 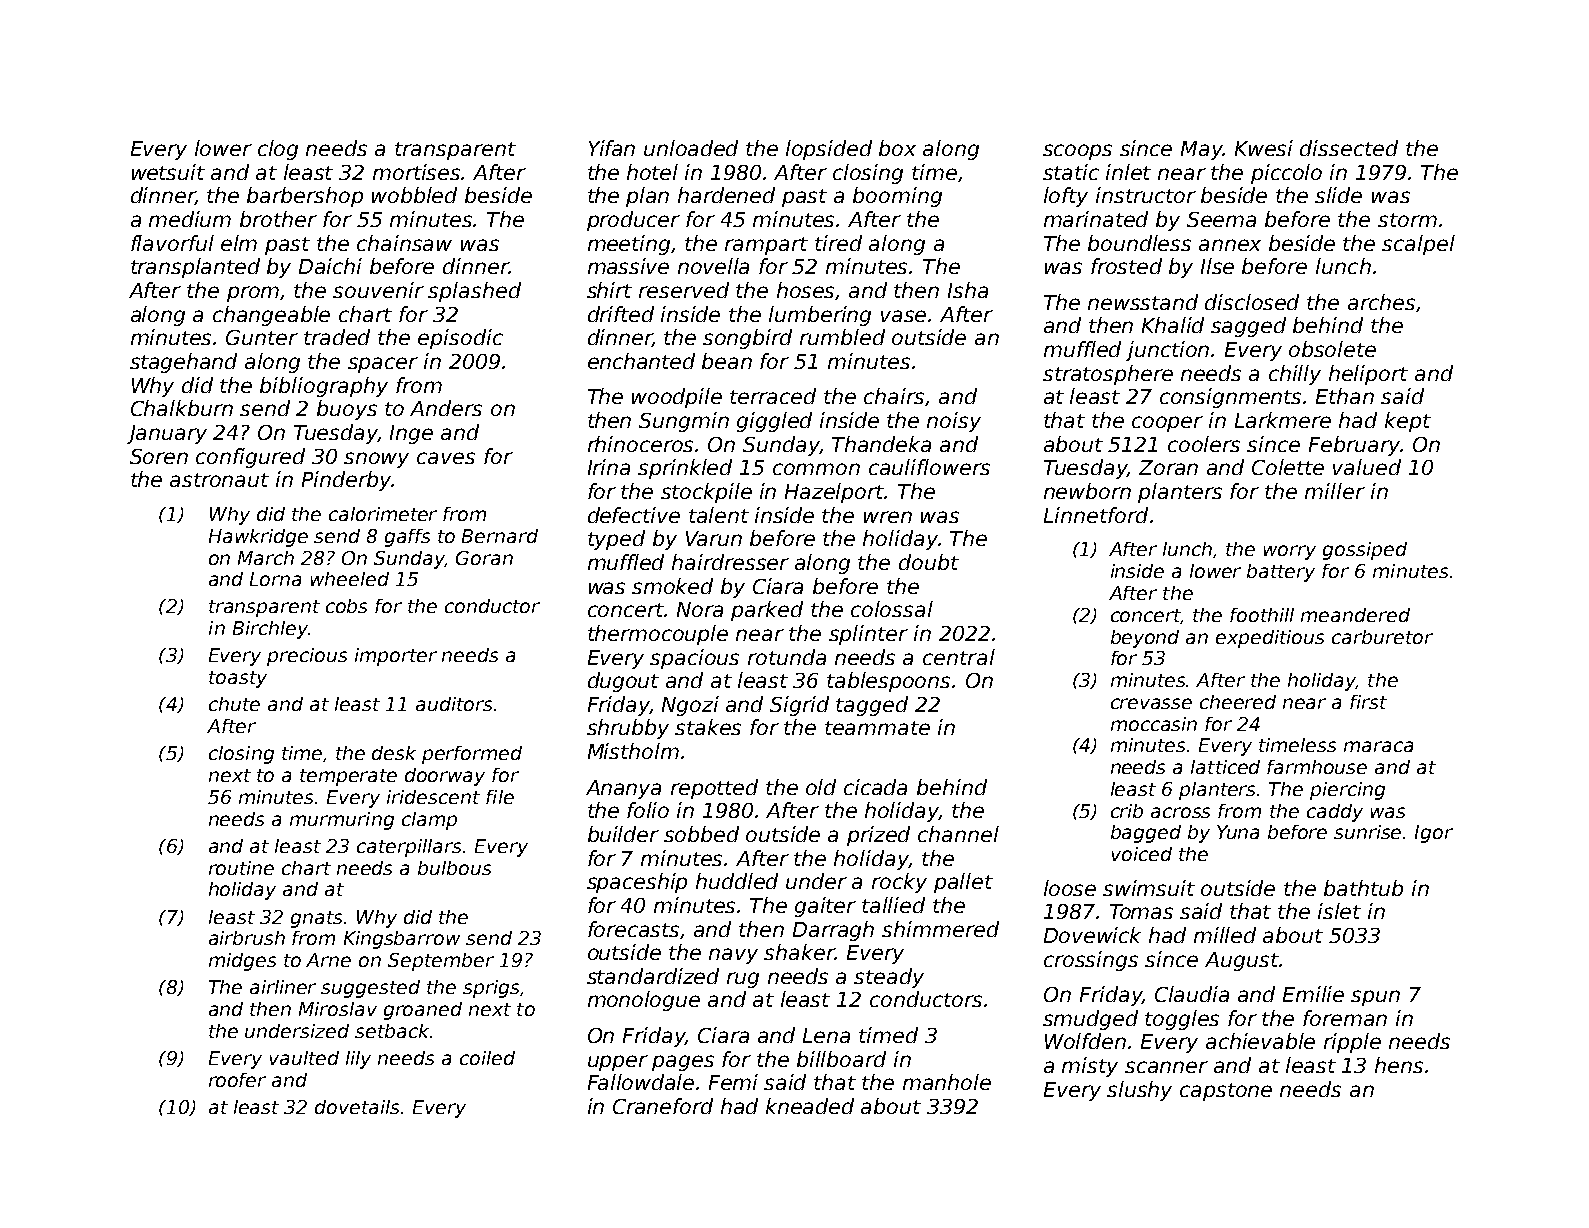 What do you see at coordinates (894, 396) in the screenshot?
I see `chairs` at bounding box center [894, 396].
